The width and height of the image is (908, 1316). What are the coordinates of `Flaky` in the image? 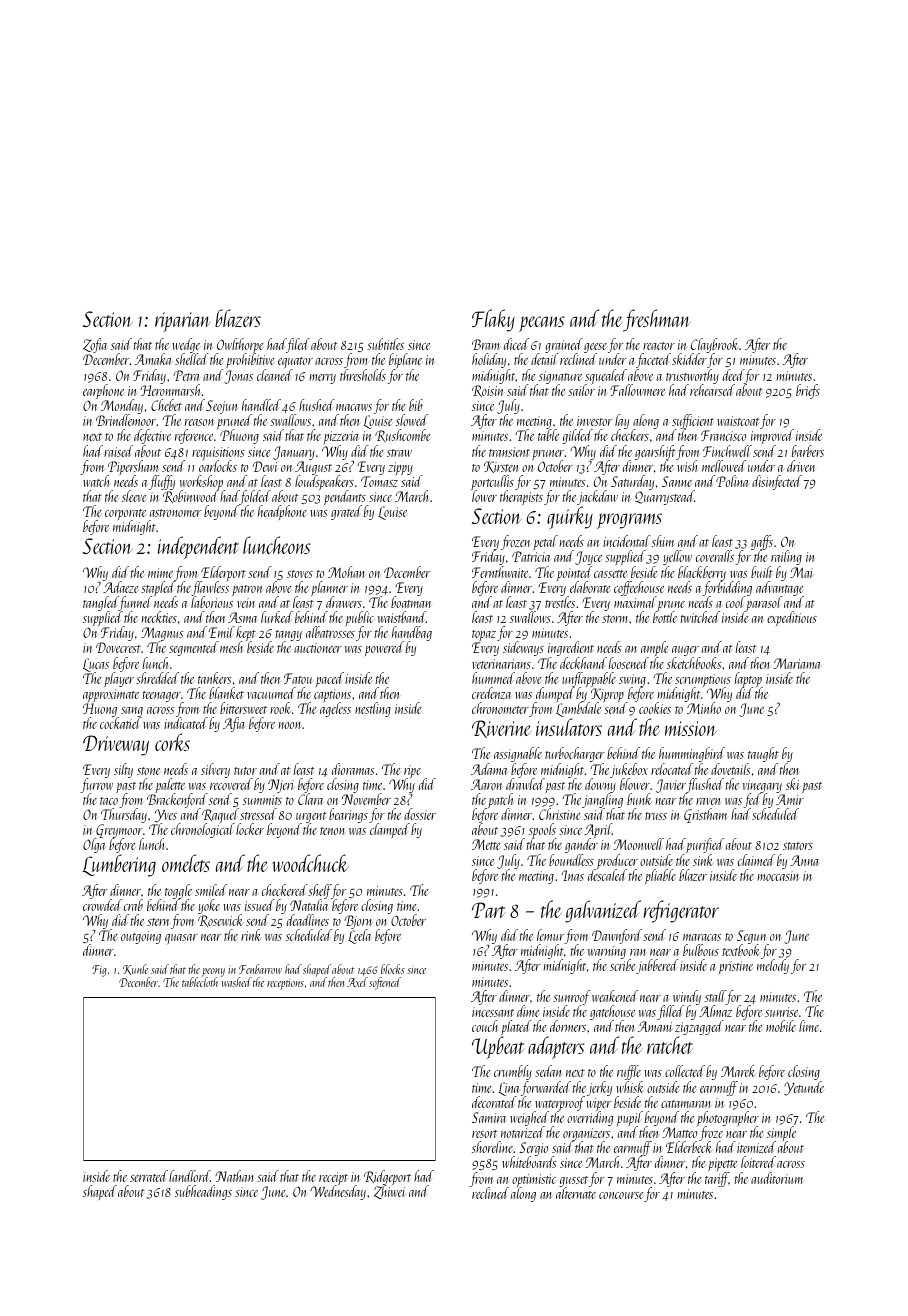 It's located at (493, 320).
